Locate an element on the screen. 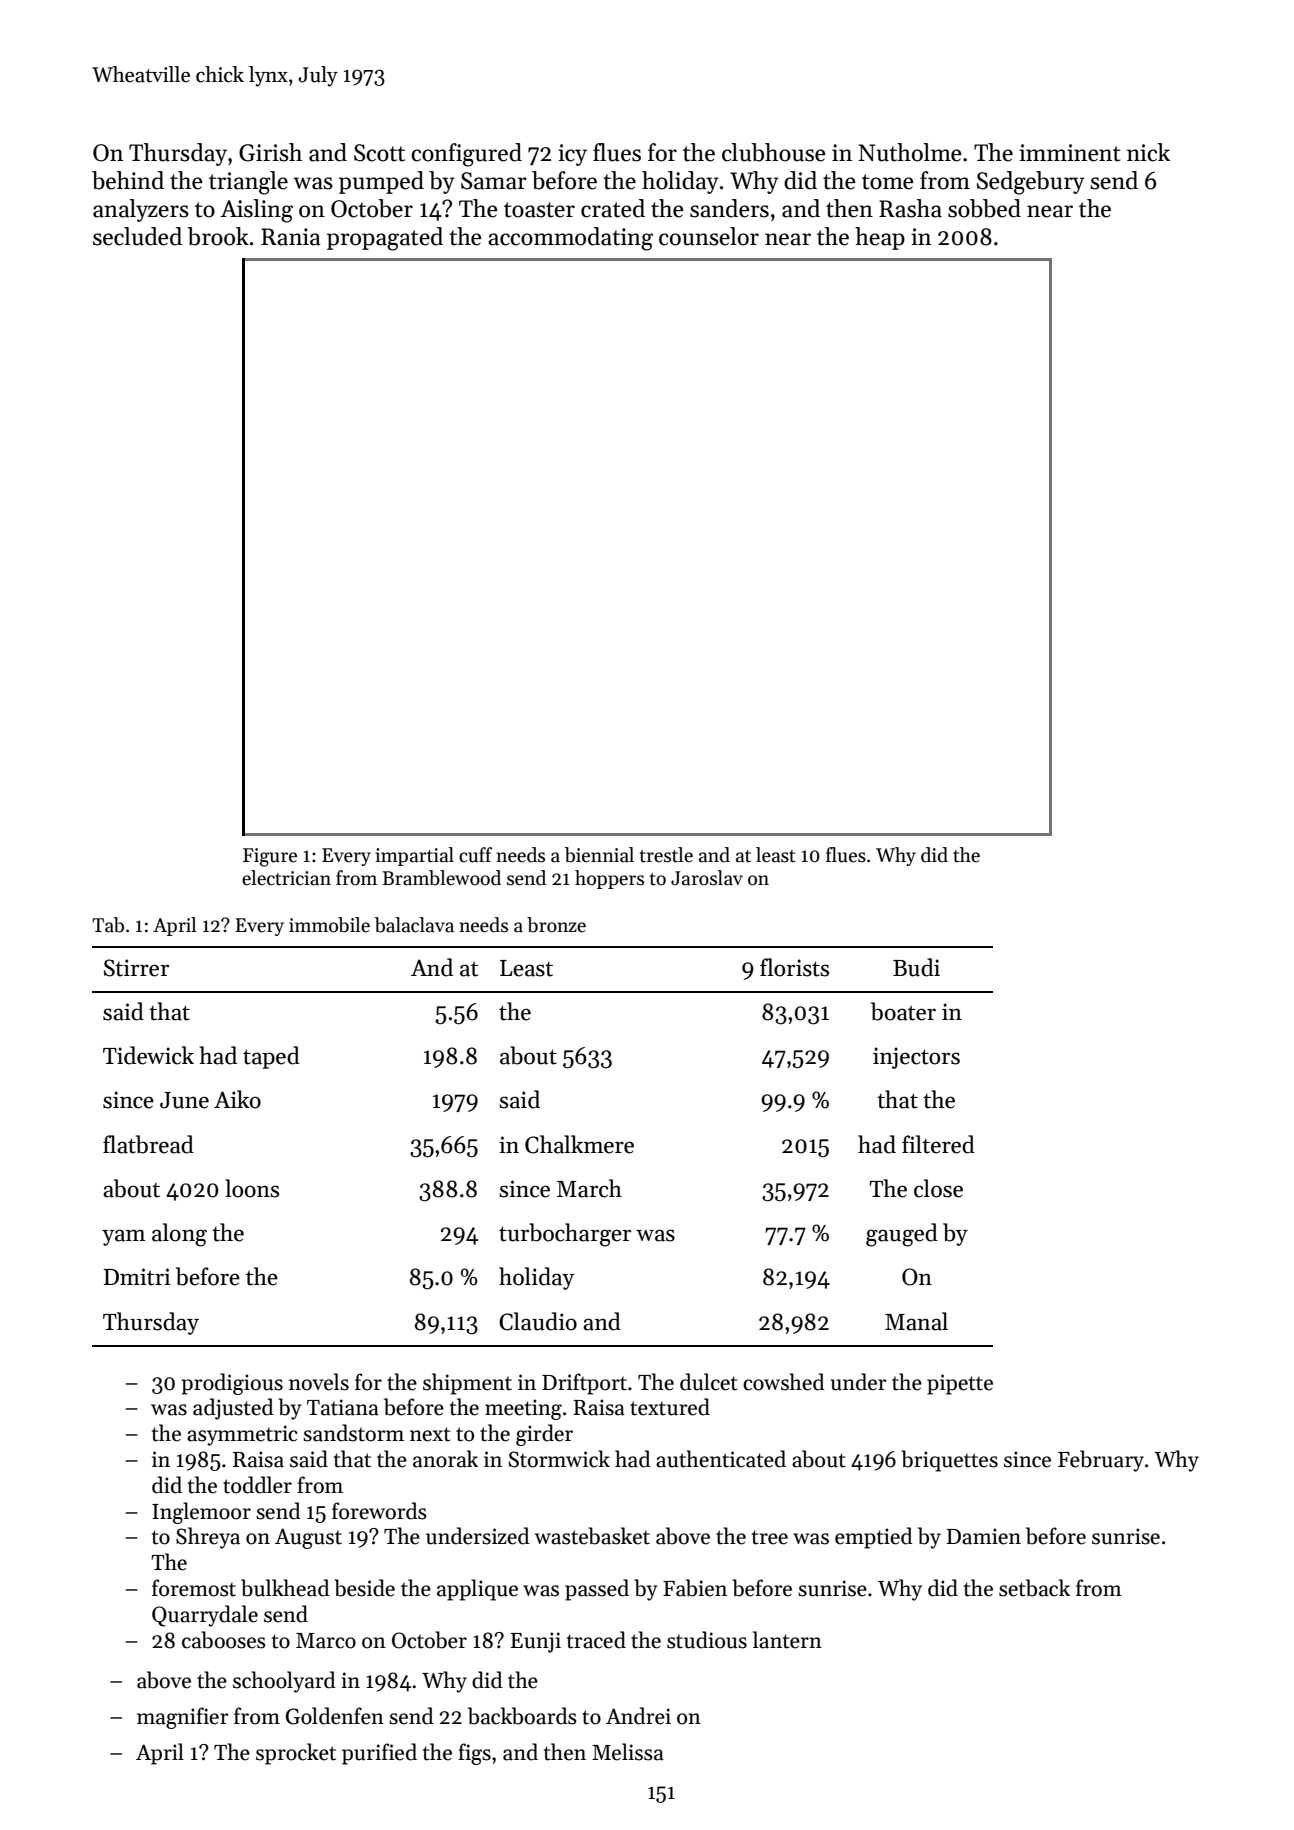 This screenshot has height=1830, width=1294. boater is located at coordinates (903, 1011).
